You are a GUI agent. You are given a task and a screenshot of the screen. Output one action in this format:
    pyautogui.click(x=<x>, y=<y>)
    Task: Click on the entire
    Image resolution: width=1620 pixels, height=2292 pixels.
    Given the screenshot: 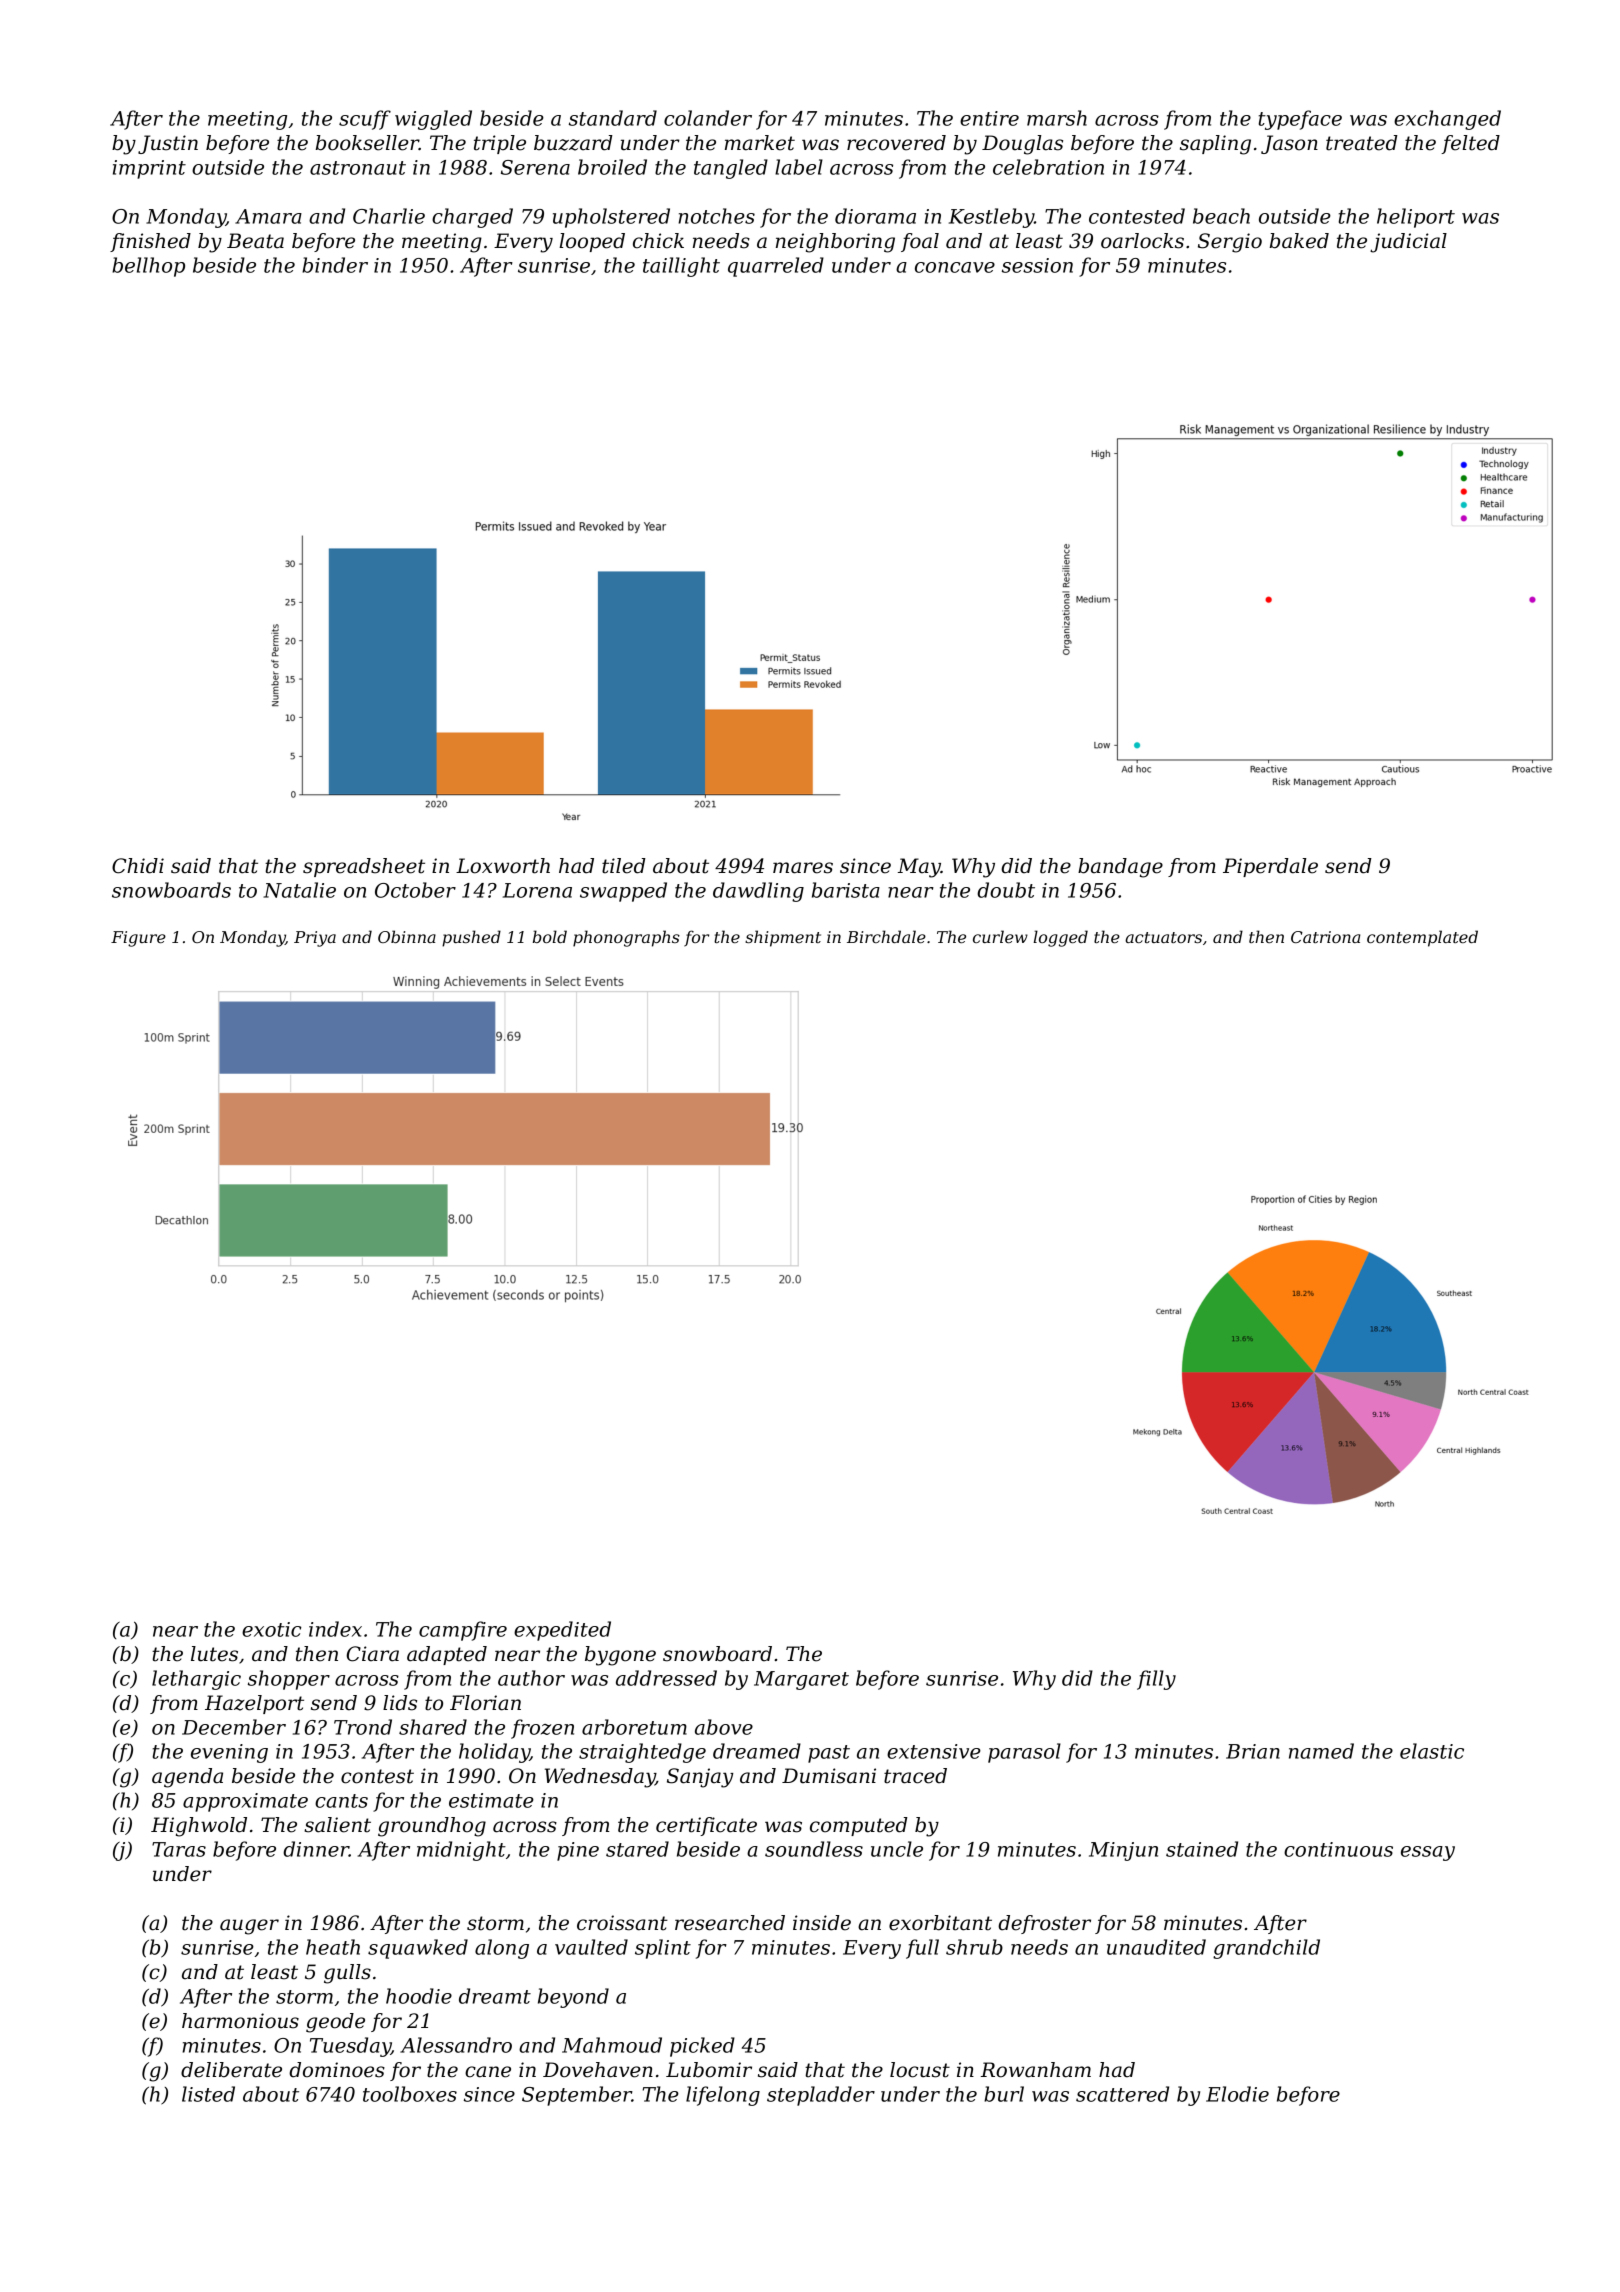 What is the action you would take?
    pyautogui.click(x=989, y=118)
